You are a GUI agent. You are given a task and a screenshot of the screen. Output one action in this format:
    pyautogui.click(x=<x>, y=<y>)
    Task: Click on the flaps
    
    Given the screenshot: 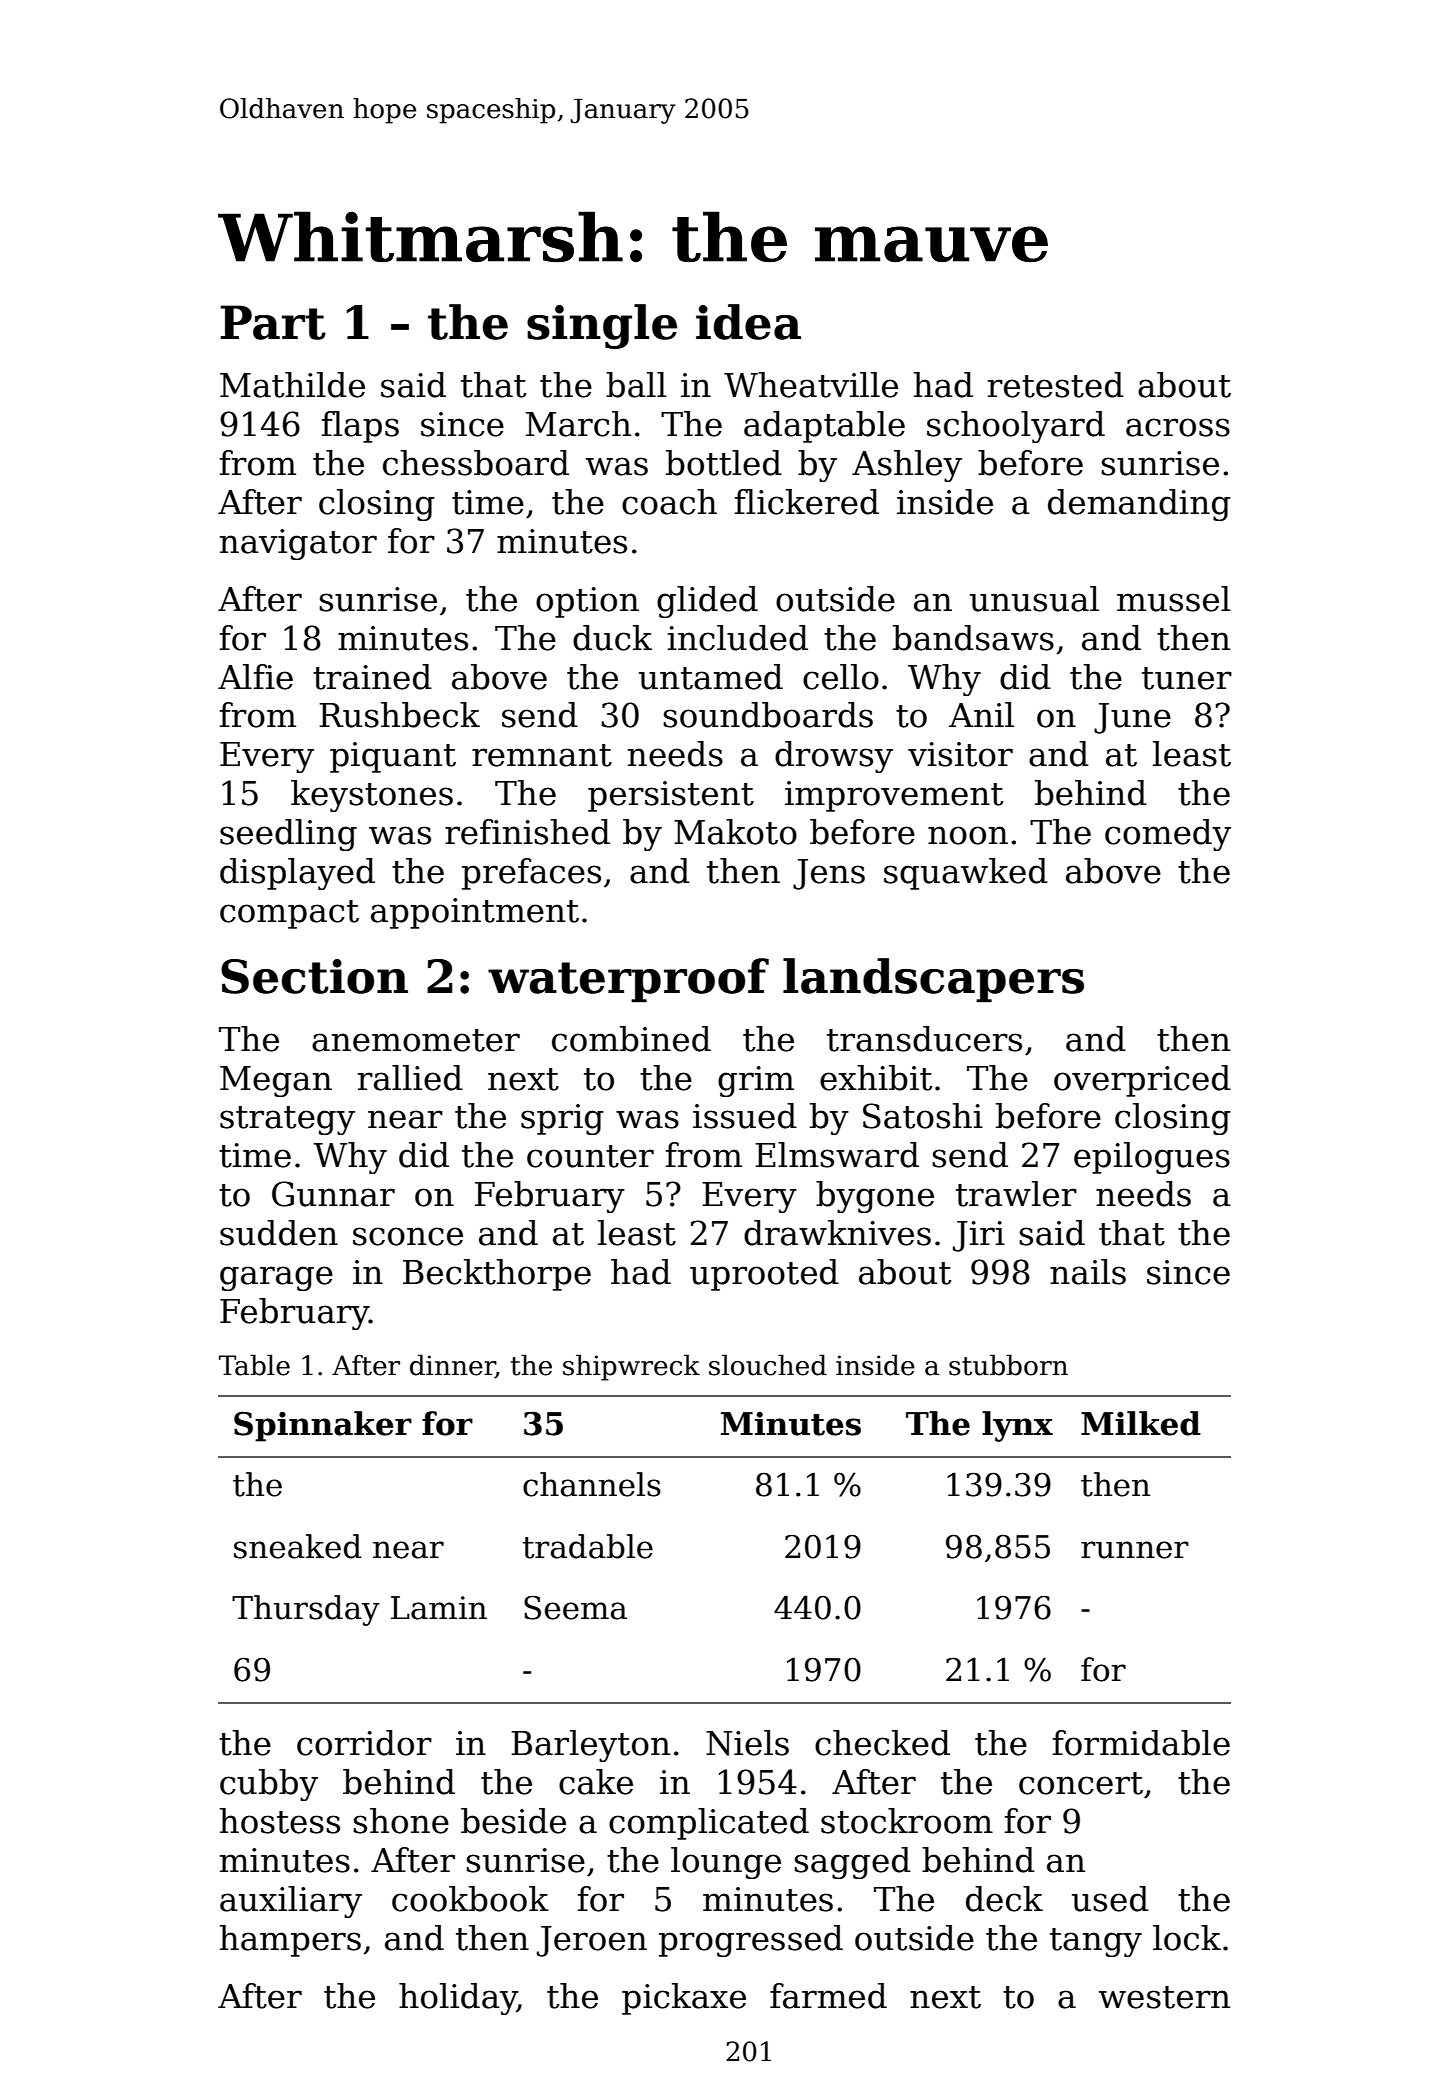 What is the action you would take?
    pyautogui.click(x=360, y=427)
